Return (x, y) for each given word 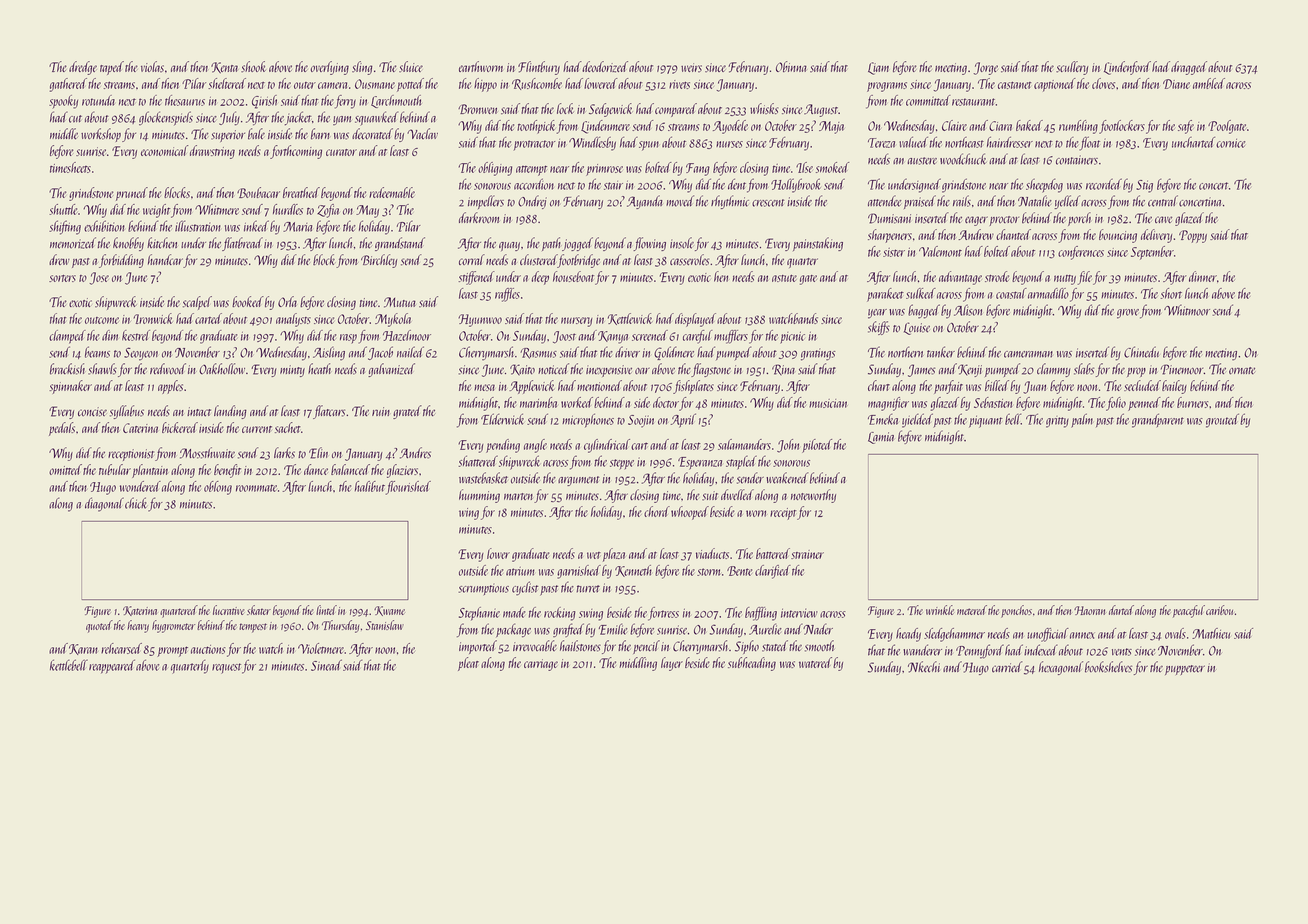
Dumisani (889, 218)
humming (479, 496)
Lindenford (1127, 68)
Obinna (791, 66)
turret (588, 589)
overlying (330, 68)
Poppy (1193, 236)
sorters (62, 278)
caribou (1219, 610)
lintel (326, 610)
